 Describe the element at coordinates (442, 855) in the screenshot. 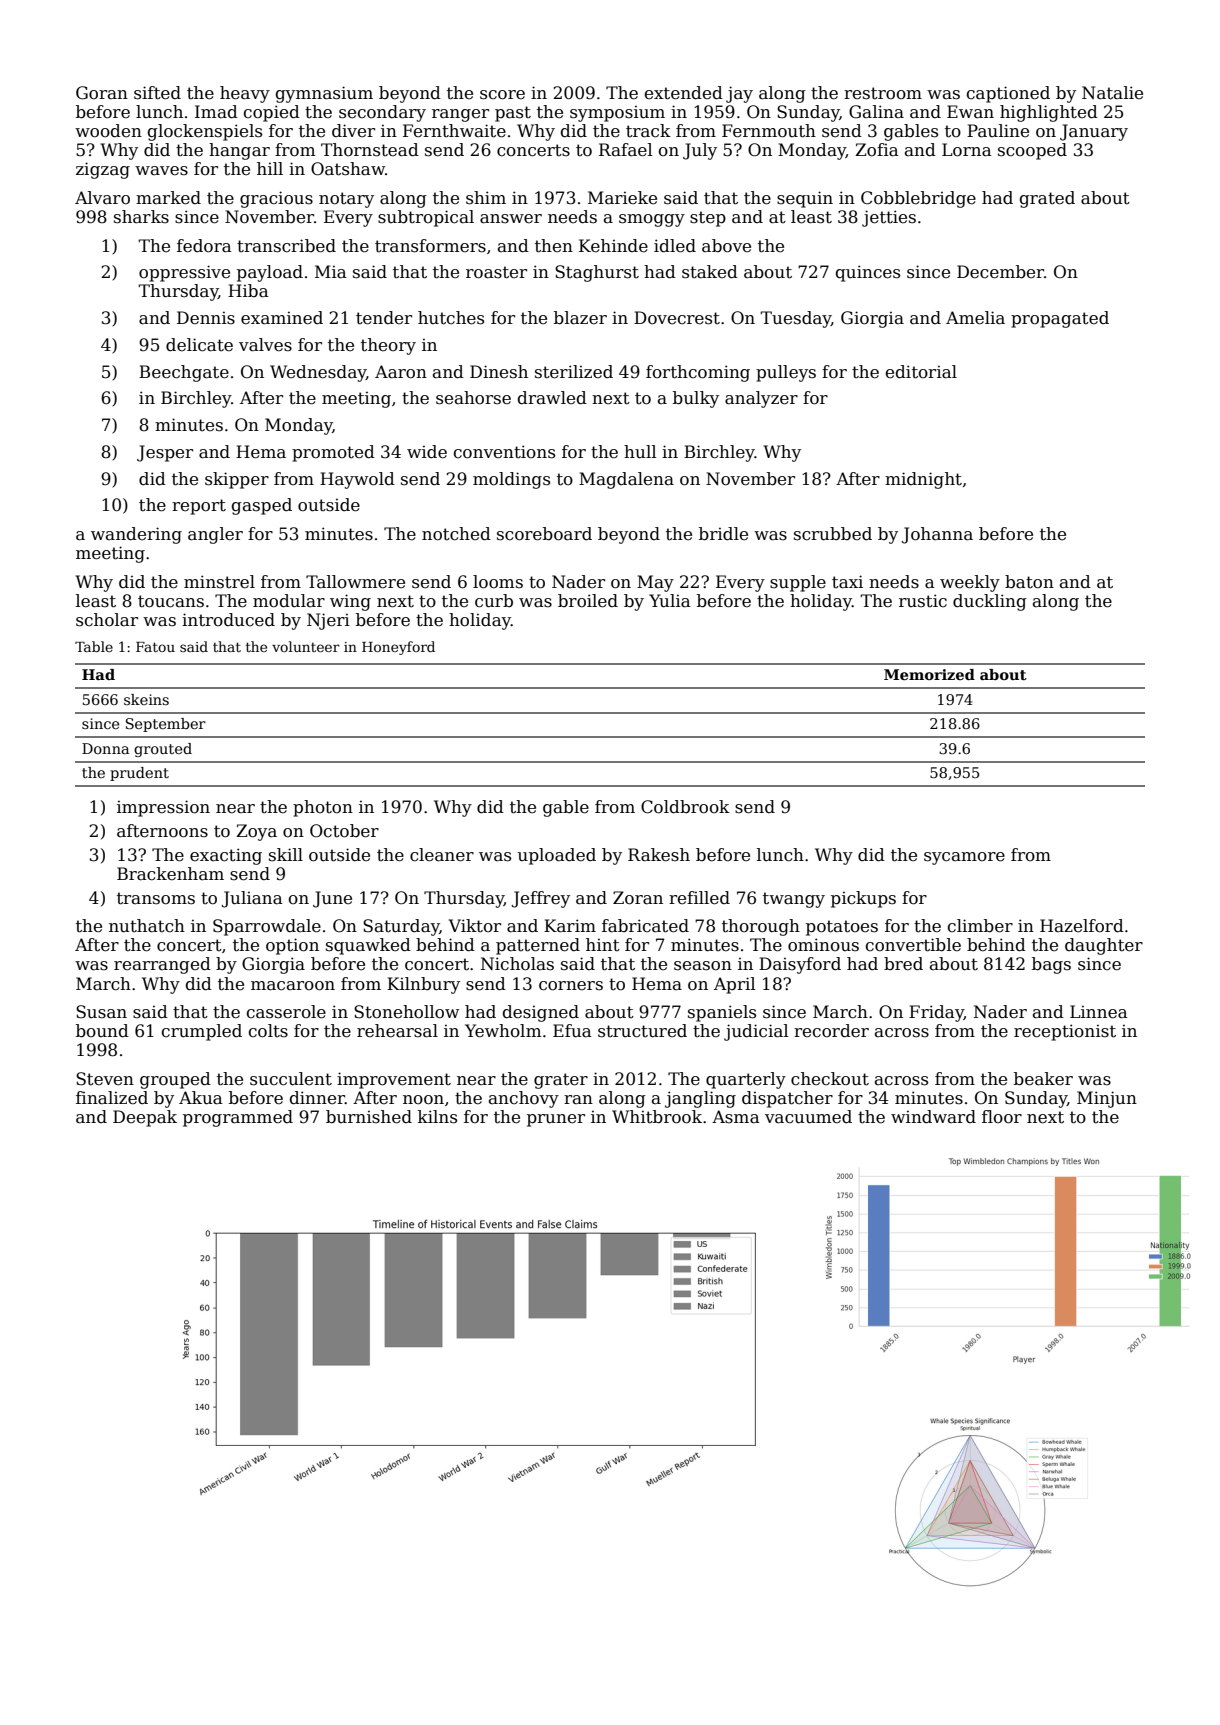

I see `cleaner` at that location.
